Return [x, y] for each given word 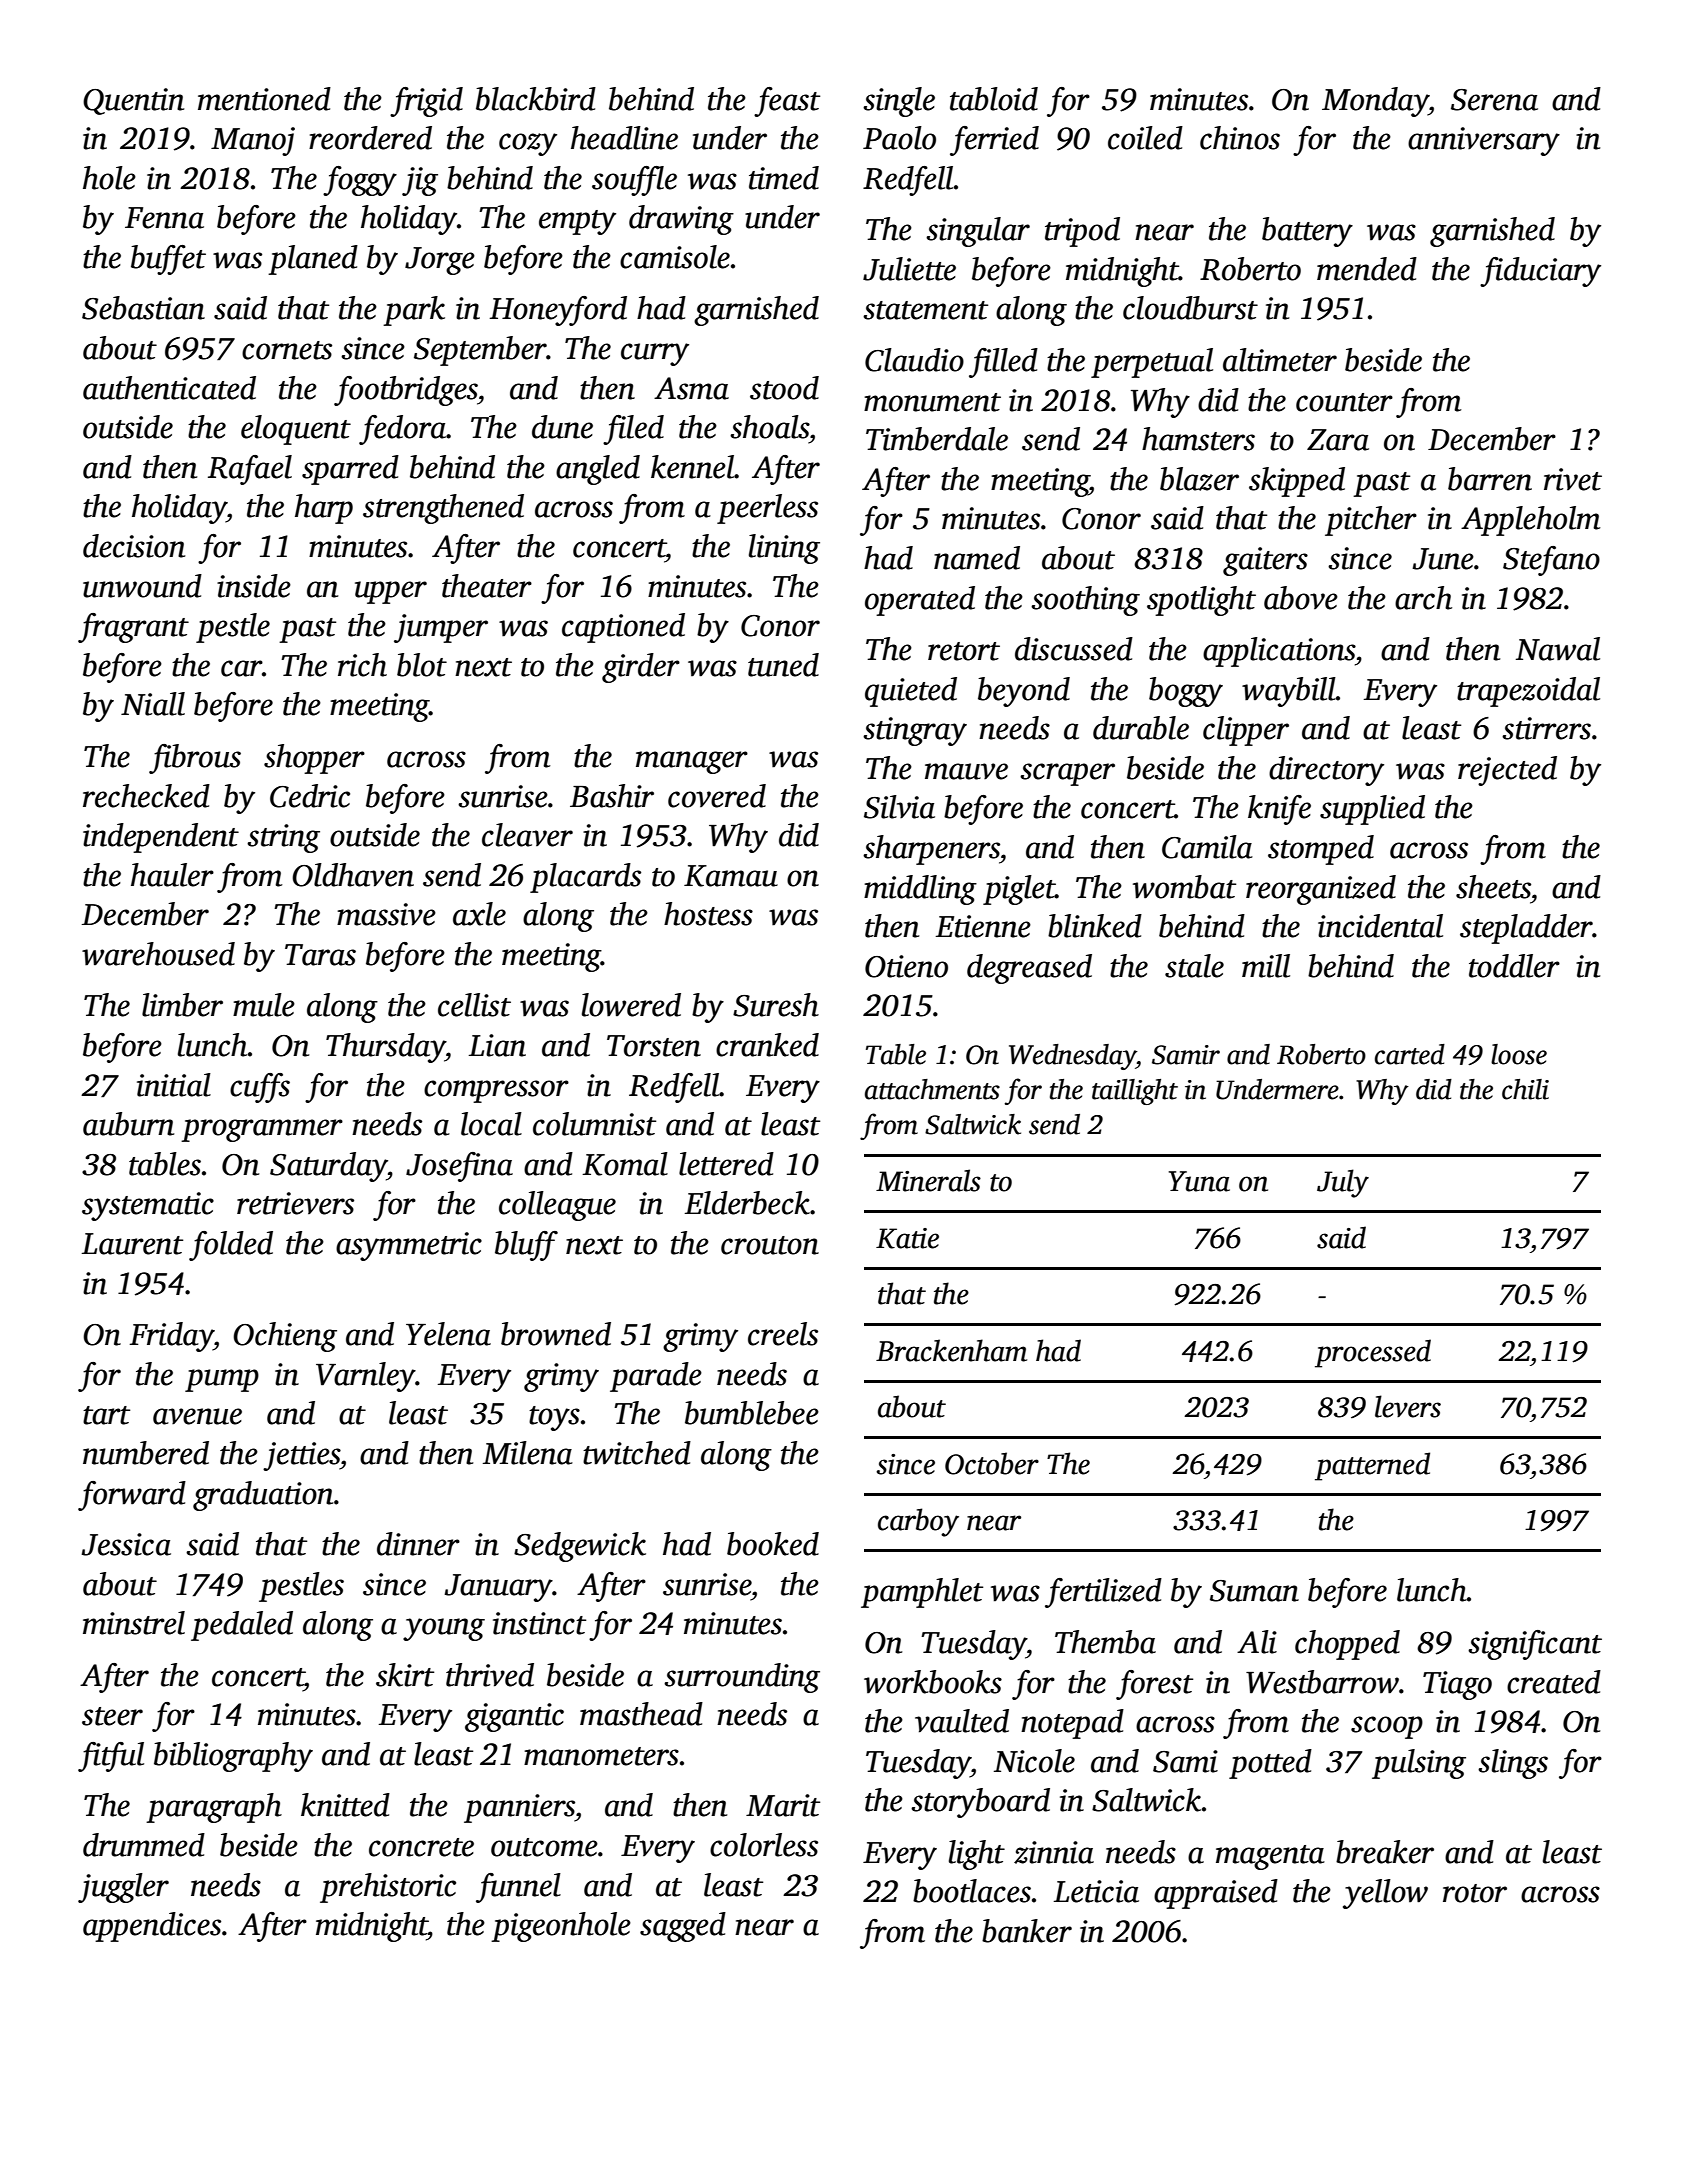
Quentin [133, 101]
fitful [111, 1757]
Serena [1494, 100]
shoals [769, 427]
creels [783, 1334]
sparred [350, 470]
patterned [1372, 1466]
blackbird [536, 99]
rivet [1573, 479]
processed [1373, 1353]
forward [132, 1496]
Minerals [928, 1180]
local [491, 1124]
